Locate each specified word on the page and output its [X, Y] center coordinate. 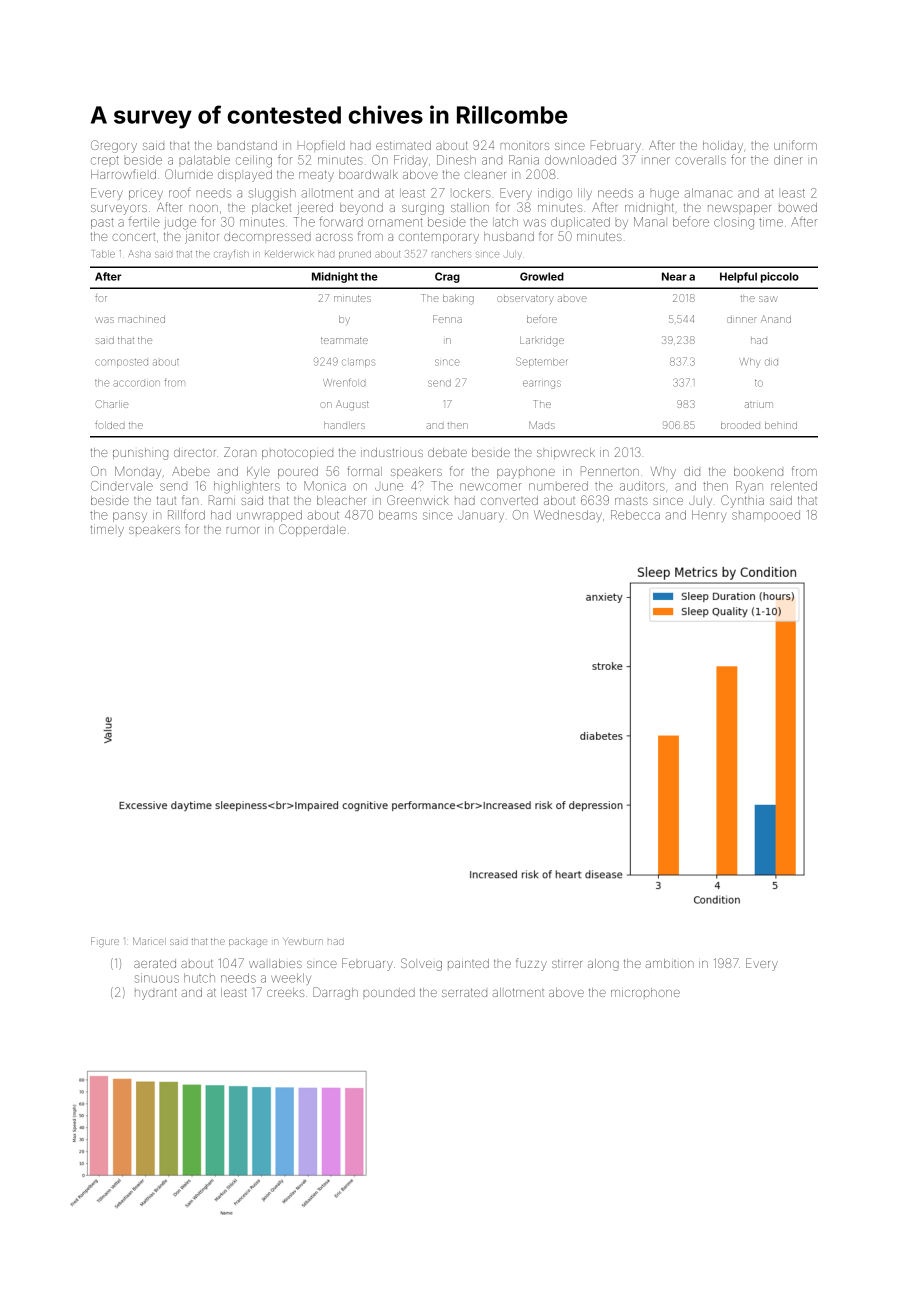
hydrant [156, 994]
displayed [245, 176]
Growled [542, 276]
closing [734, 223]
